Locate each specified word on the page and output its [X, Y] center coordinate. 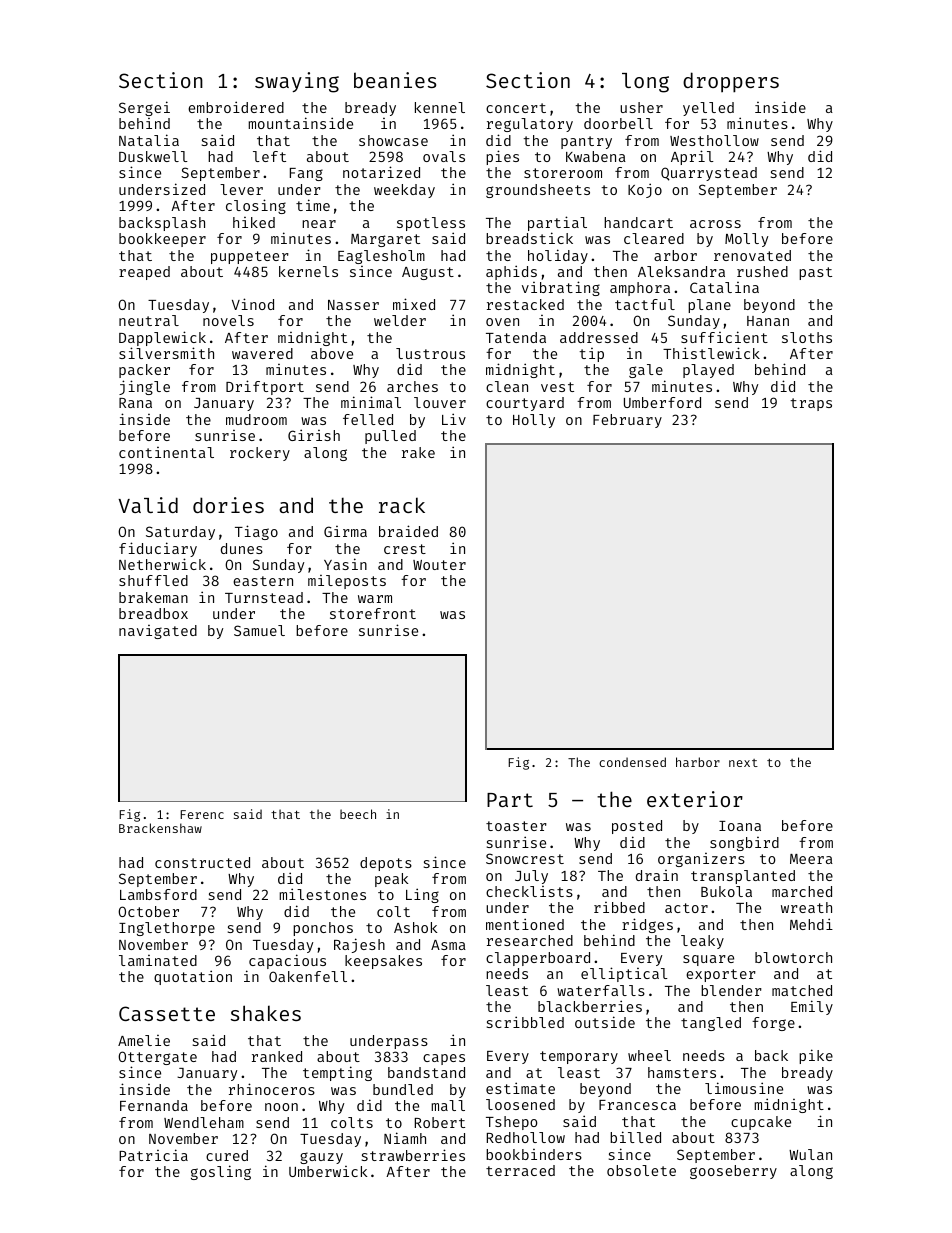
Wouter [439, 565]
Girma [345, 531]
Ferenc [202, 814]
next [743, 763]
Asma [448, 945]
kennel [440, 107]
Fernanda [154, 1105]
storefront [373, 613]
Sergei [144, 108]
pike [816, 1056]
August [428, 273]
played [708, 371]
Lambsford [158, 894]
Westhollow [714, 140]
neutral [149, 320]
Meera [811, 859]
